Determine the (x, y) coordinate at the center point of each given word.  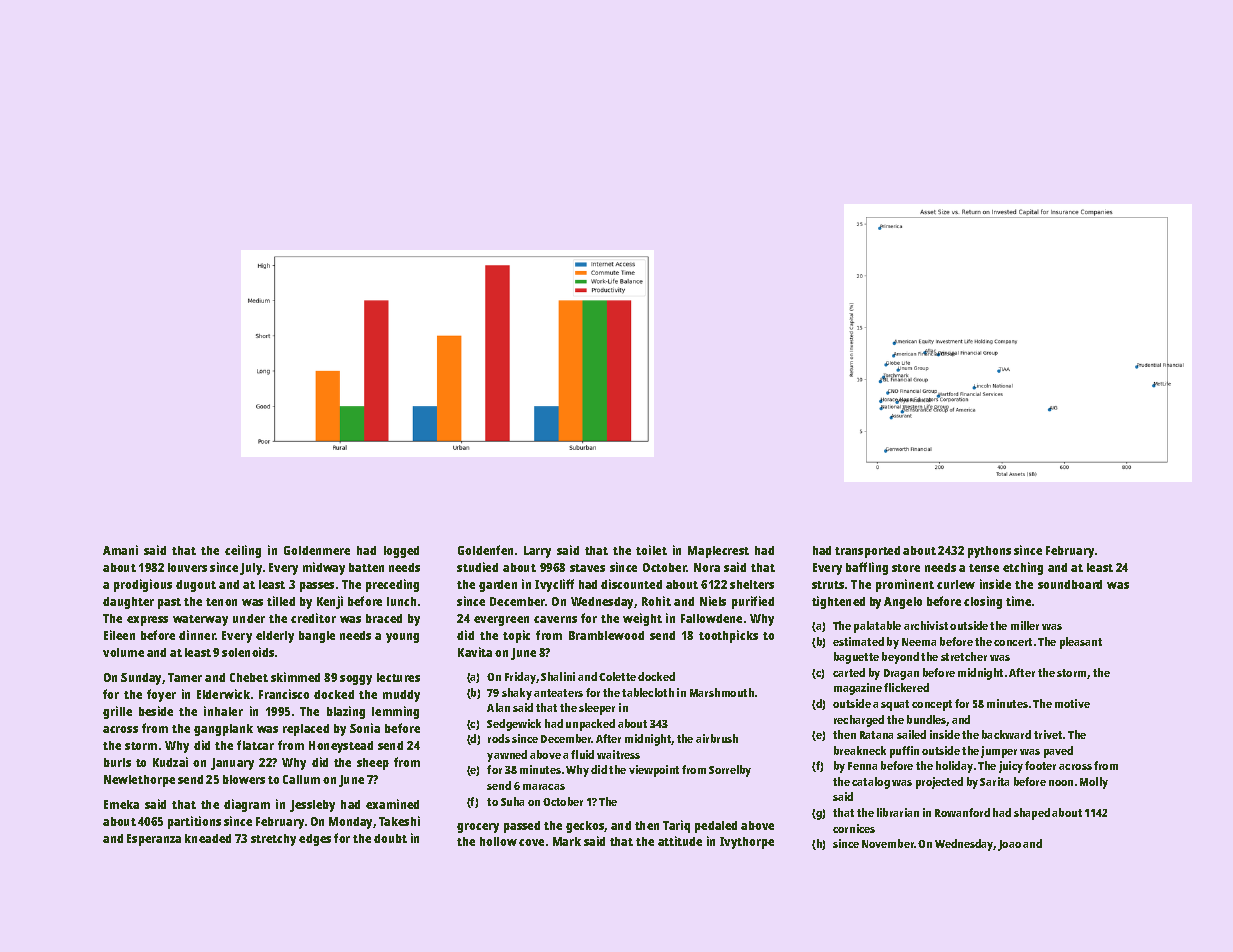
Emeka (121, 804)
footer (1040, 765)
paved (1058, 752)
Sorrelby (730, 771)
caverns (555, 619)
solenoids (248, 652)
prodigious (143, 585)
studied (477, 567)
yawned (507, 756)
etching (1023, 568)
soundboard (1070, 584)
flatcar (255, 745)
